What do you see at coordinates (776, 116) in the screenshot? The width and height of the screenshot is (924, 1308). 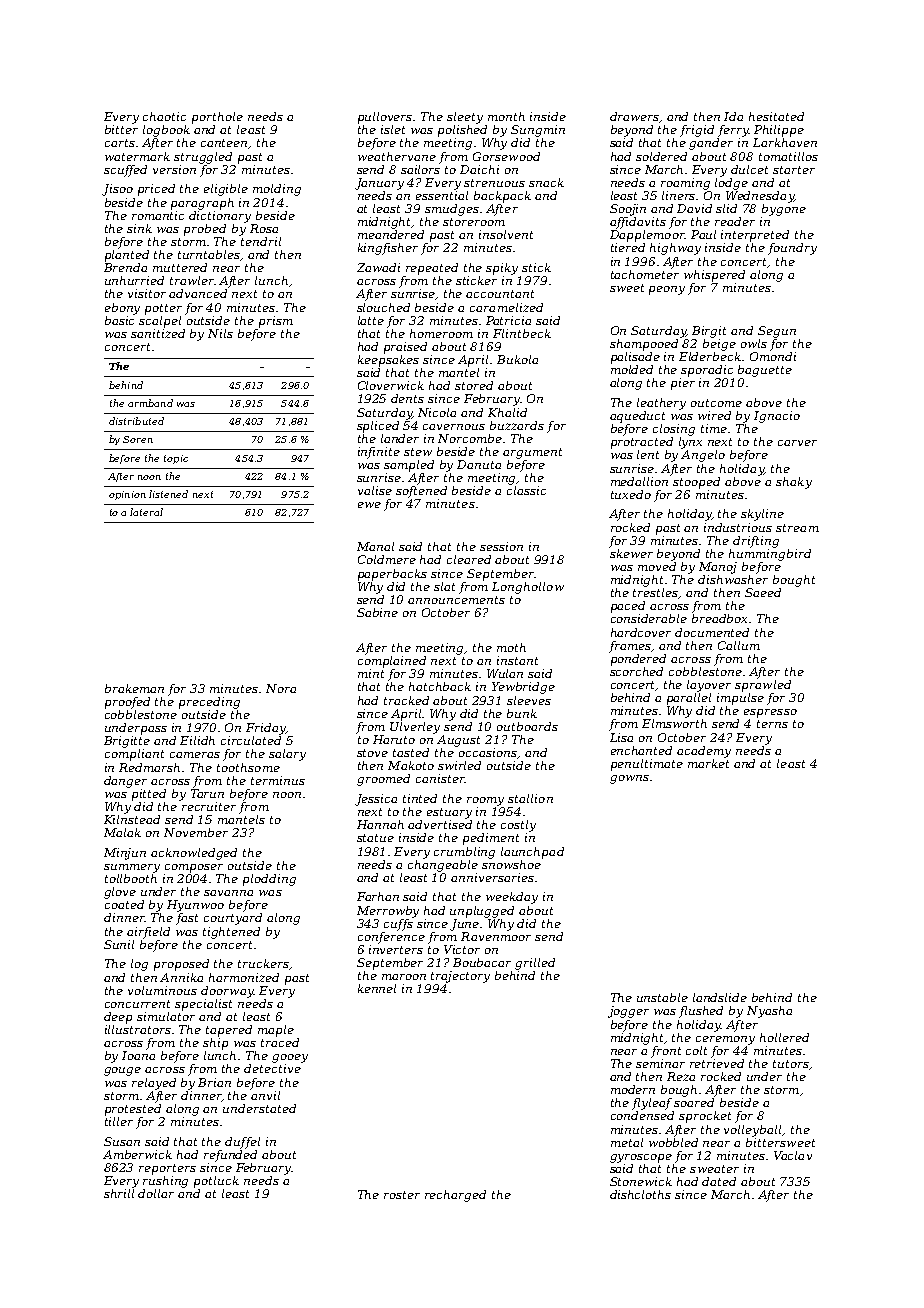 I see `hesitated` at bounding box center [776, 116].
